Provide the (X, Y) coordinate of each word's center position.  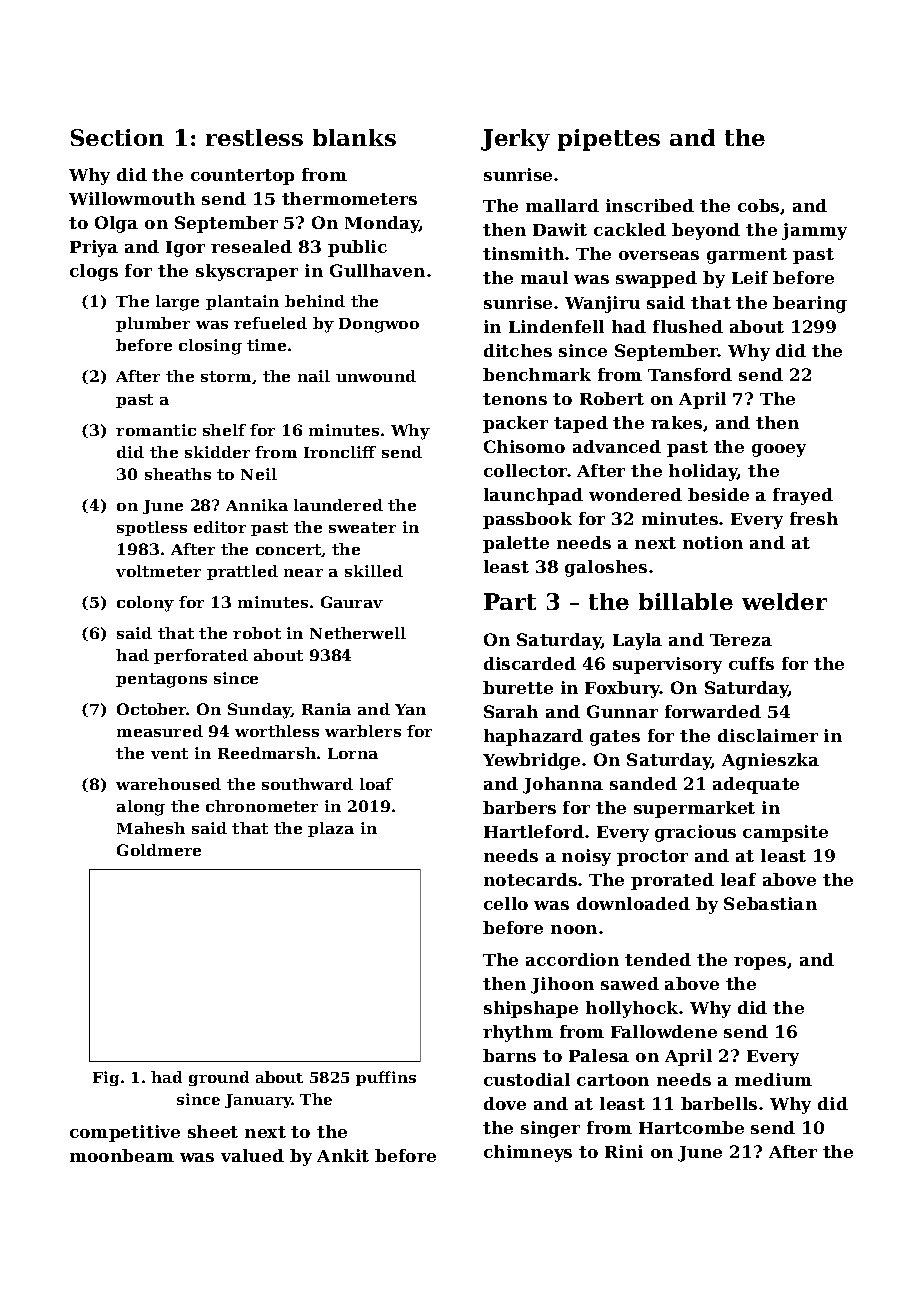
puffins (386, 1078)
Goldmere (159, 850)
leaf (738, 879)
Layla (637, 641)
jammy (814, 231)
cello (506, 903)
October (152, 709)
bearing (810, 304)
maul (544, 277)
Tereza (741, 640)
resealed (251, 246)
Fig (106, 1078)
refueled (270, 323)
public (357, 248)
